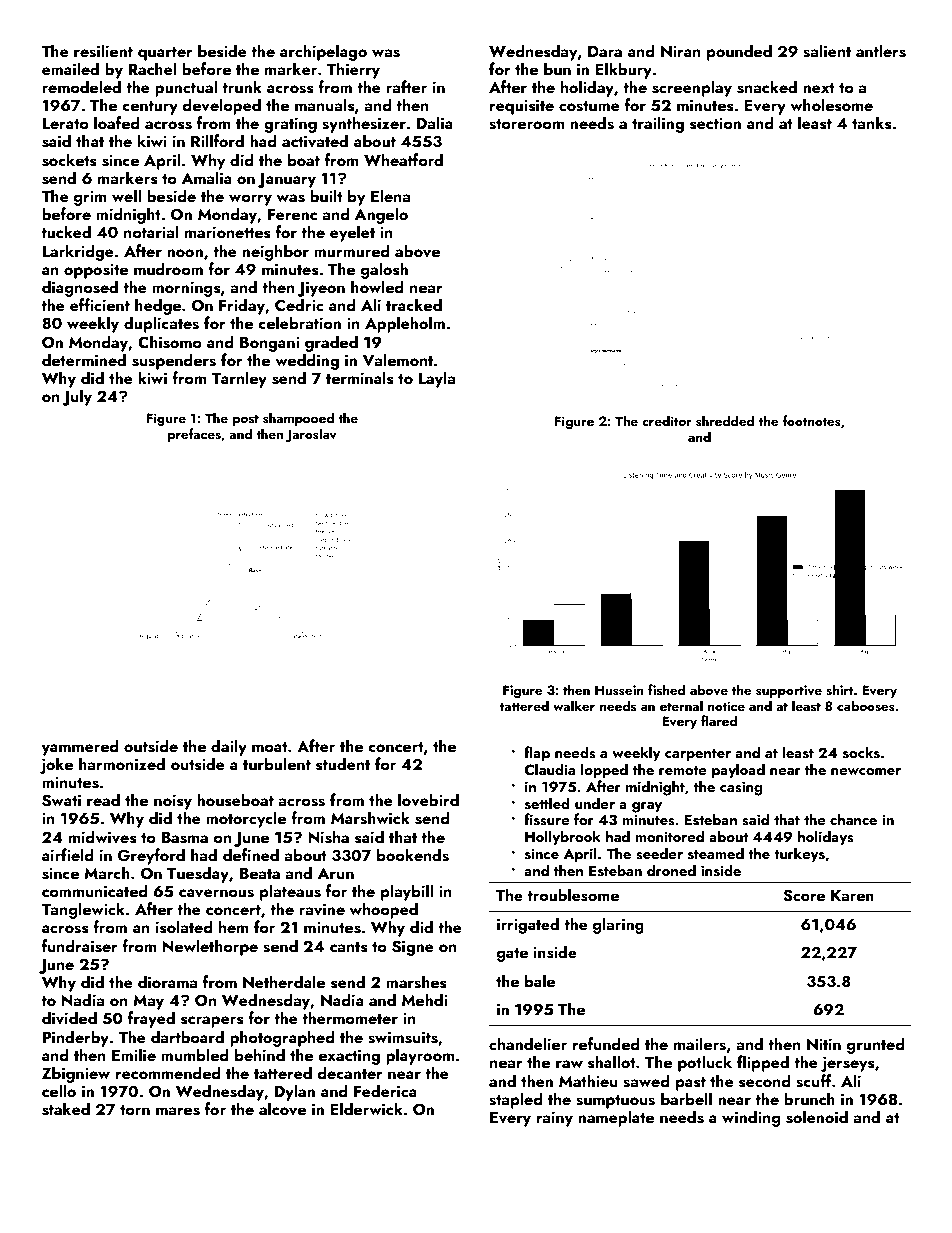 This document has height=1233, width=952. I want to click on tanks, so click(872, 123).
